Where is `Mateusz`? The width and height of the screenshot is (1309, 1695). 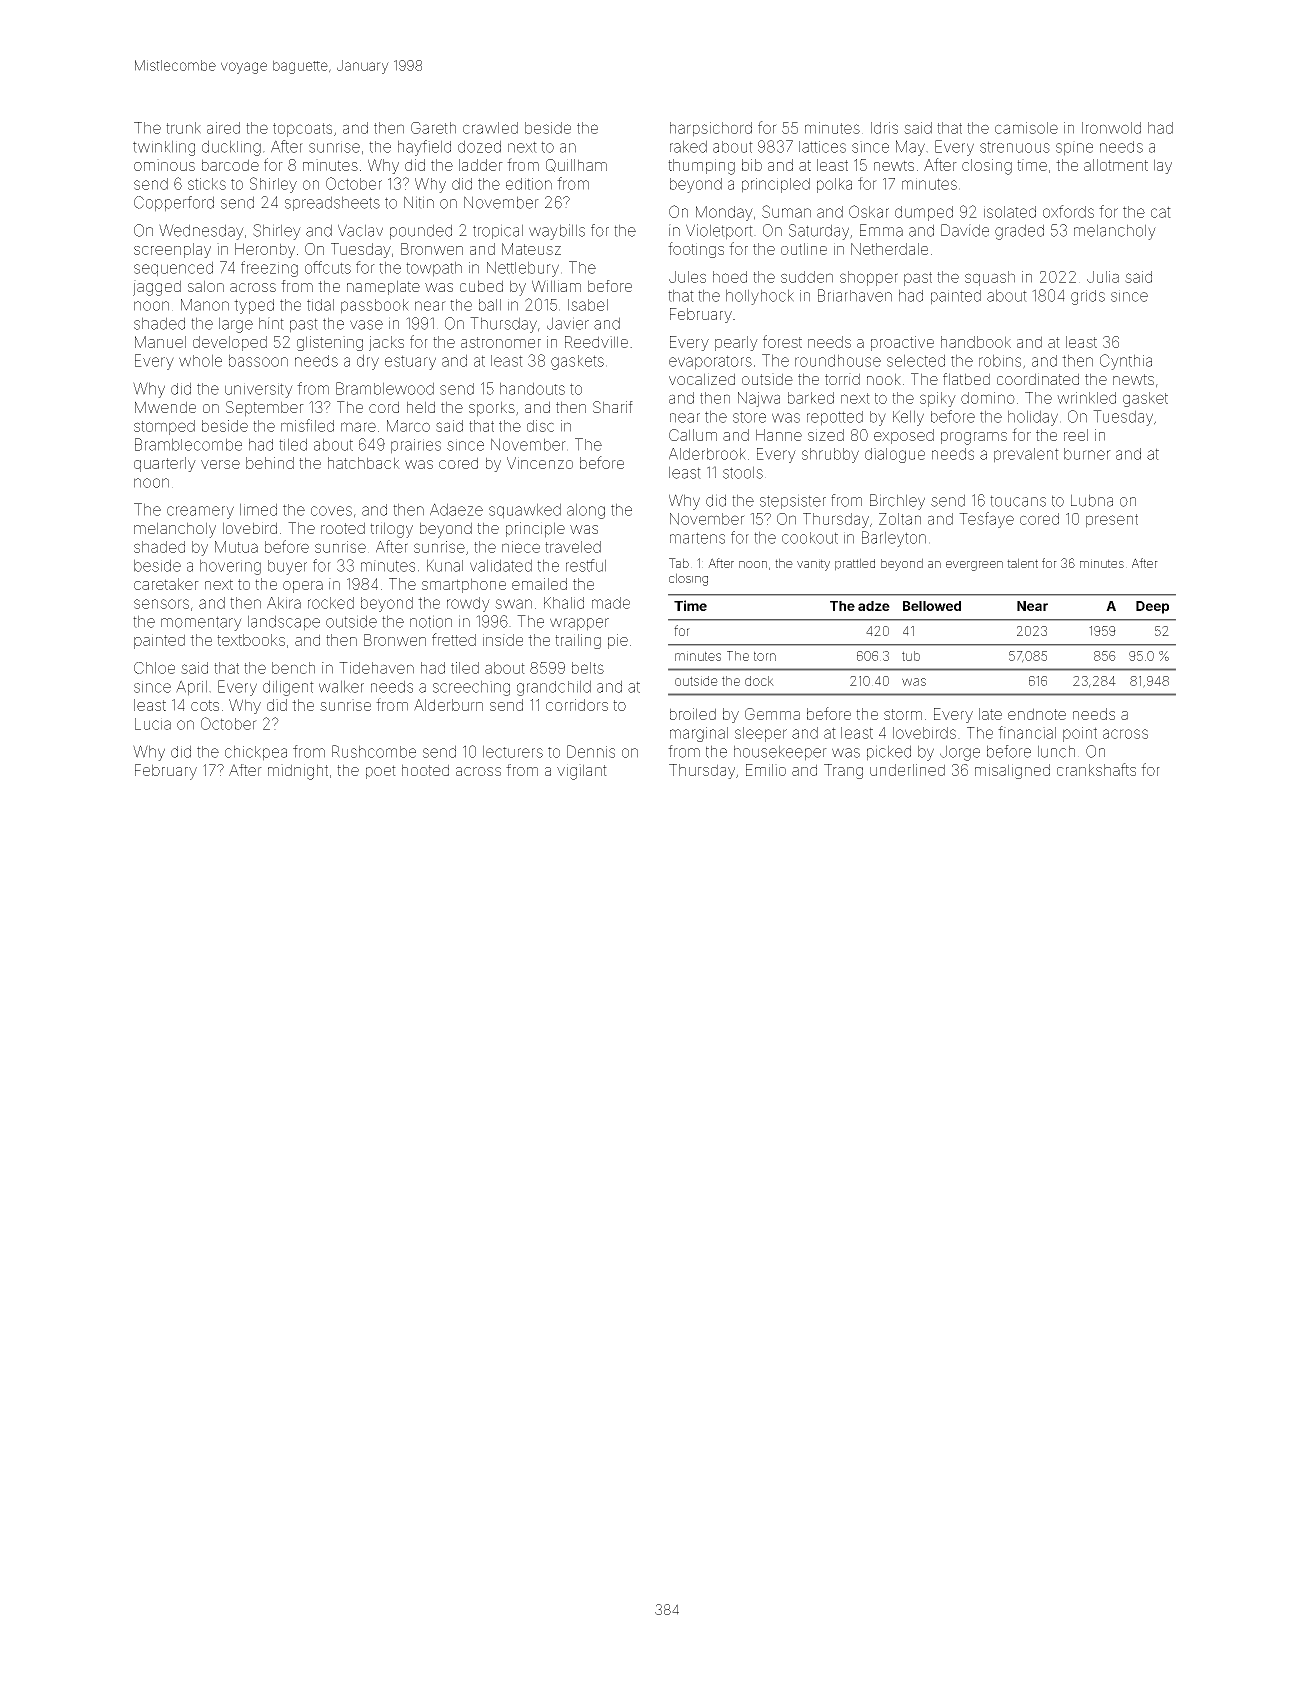 Mateusz is located at coordinates (531, 249).
